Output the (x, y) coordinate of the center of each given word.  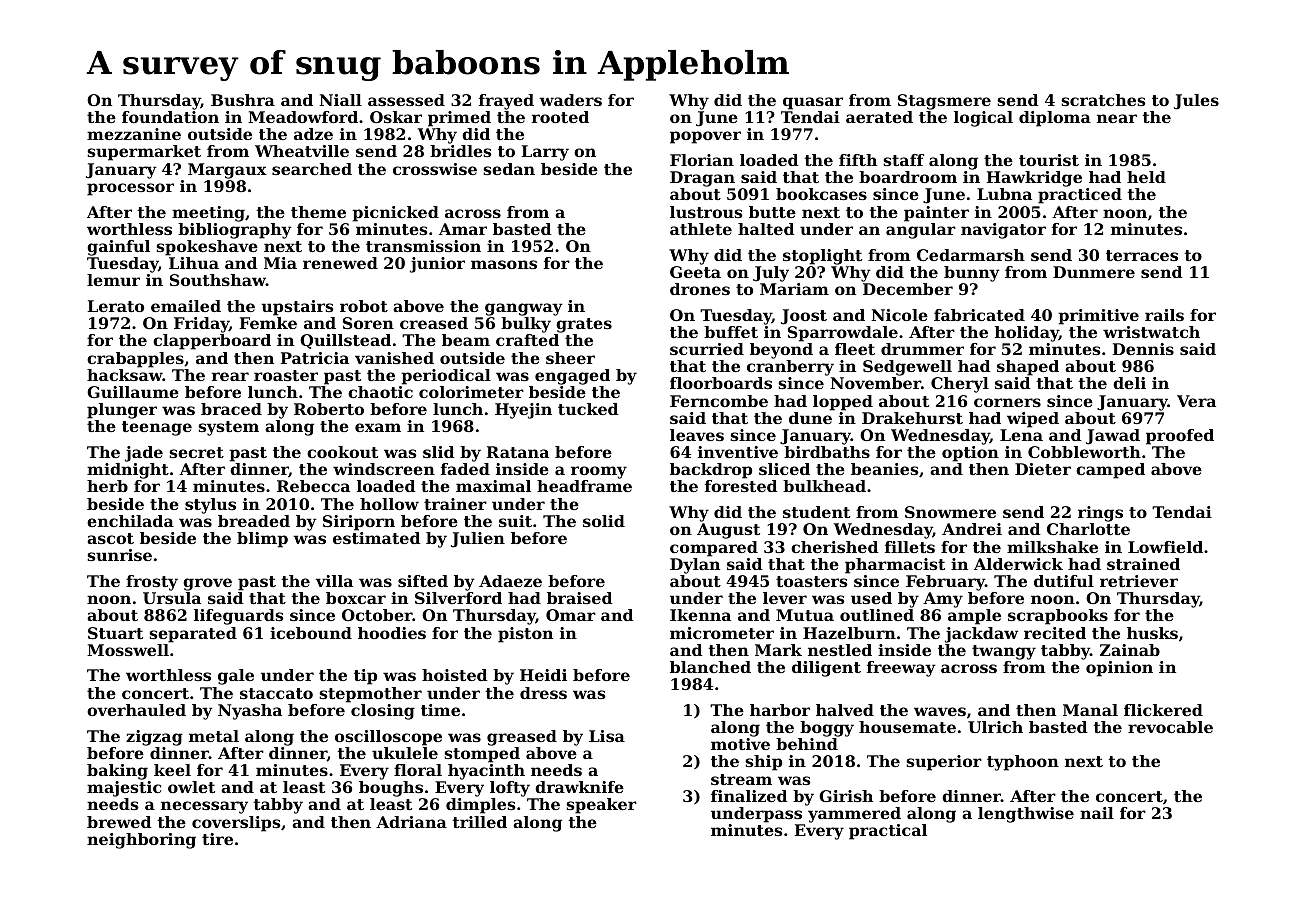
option (970, 454)
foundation (170, 117)
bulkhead (824, 486)
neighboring (141, 841)
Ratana (518, 452)
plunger (122, 411)
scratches (1103, 100)
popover (705, 137)
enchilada (130, 521)
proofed (1180, 437)
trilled (480, 822)
